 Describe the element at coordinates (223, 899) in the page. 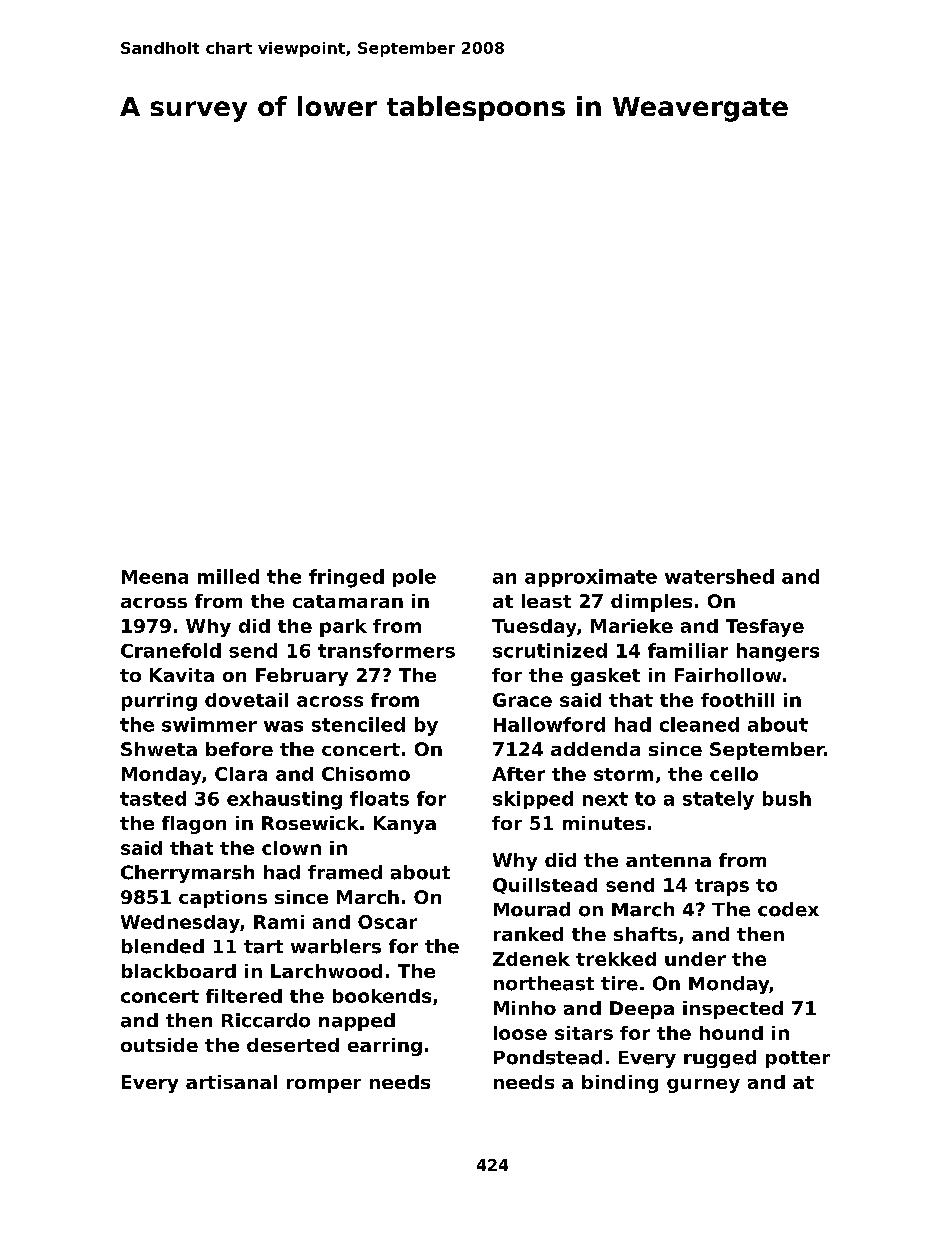

I see `captions` at that location.
